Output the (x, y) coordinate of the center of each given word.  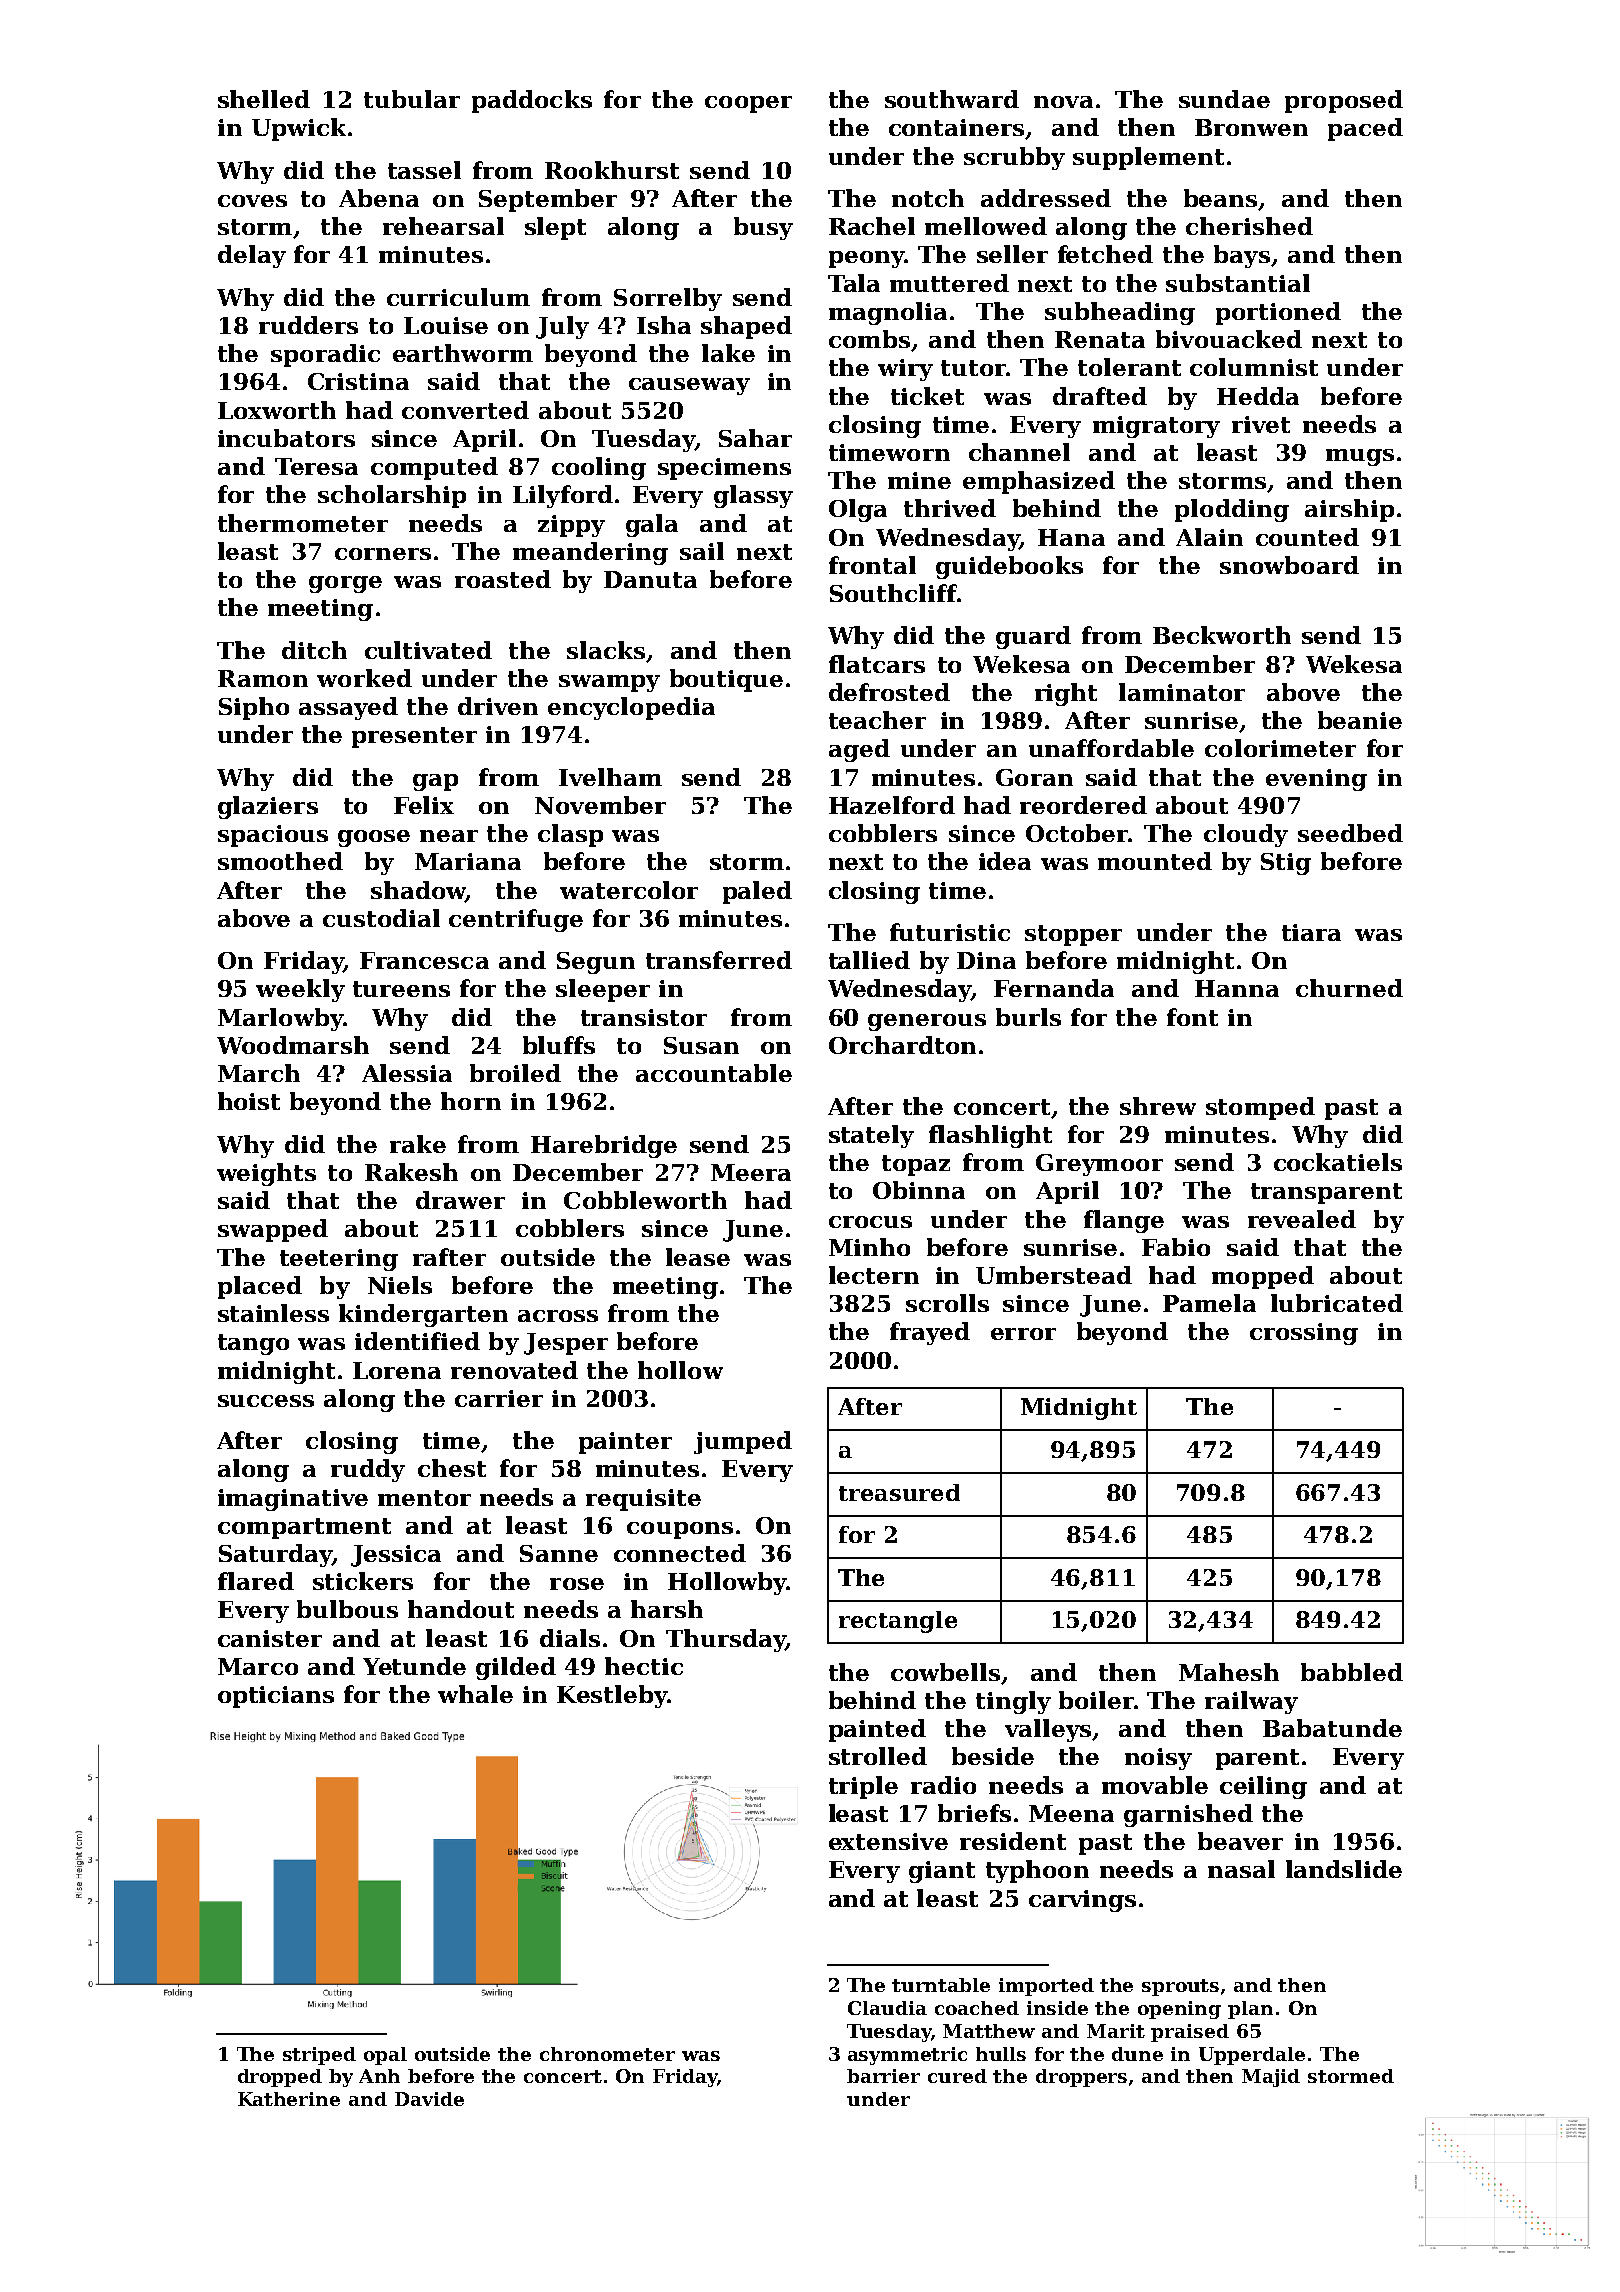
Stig (1286, 864)
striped (319, 2056)
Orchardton (902, 1045)
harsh (667, 1609)
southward (952, 99)
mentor (424, 1498)
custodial (381, 918)
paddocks (532, 101)
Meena (1071, 1813)
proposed (1344, 101)
